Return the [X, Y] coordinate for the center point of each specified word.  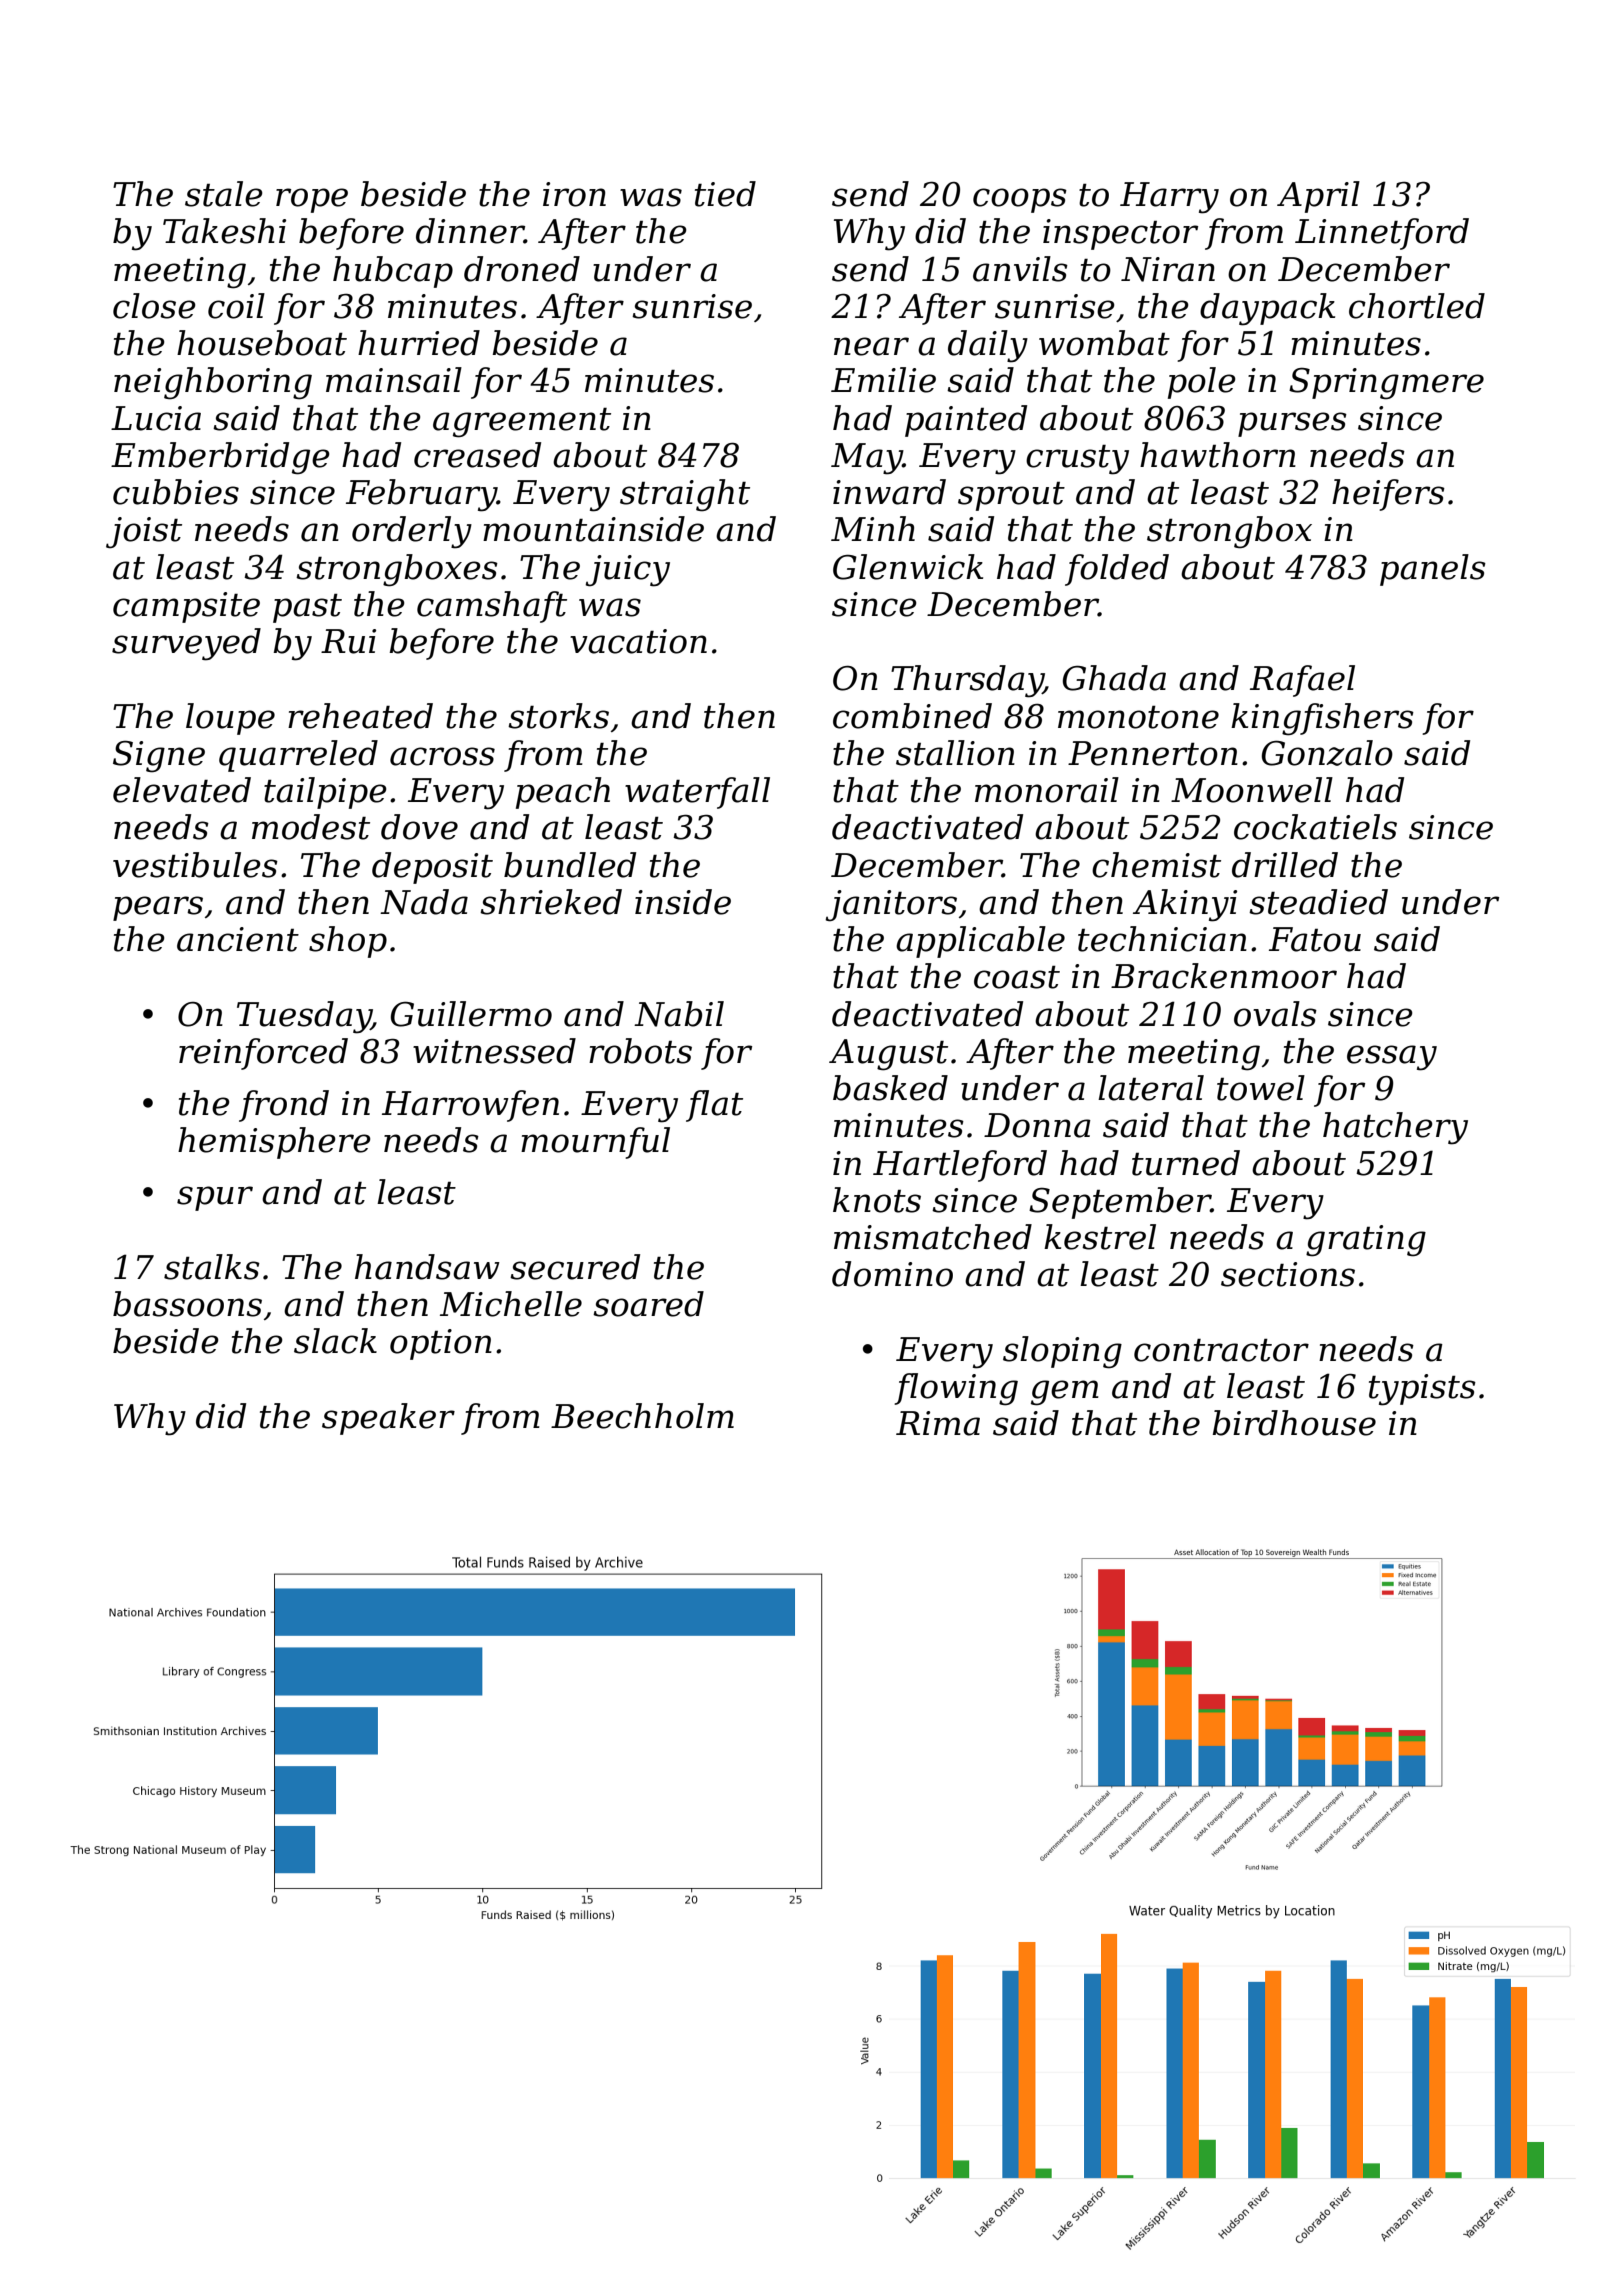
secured [575, 1267]
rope [312, 200]
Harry [1169, 198]
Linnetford [1382, 234]
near [871, 346]
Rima [938, 1423]
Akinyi [1185, 905]
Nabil [679, 1014]
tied [725, 194]
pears [158, 908]
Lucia [156, 418]
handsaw [427, 1267]
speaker [388, 1419]
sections [1288, 1274]
